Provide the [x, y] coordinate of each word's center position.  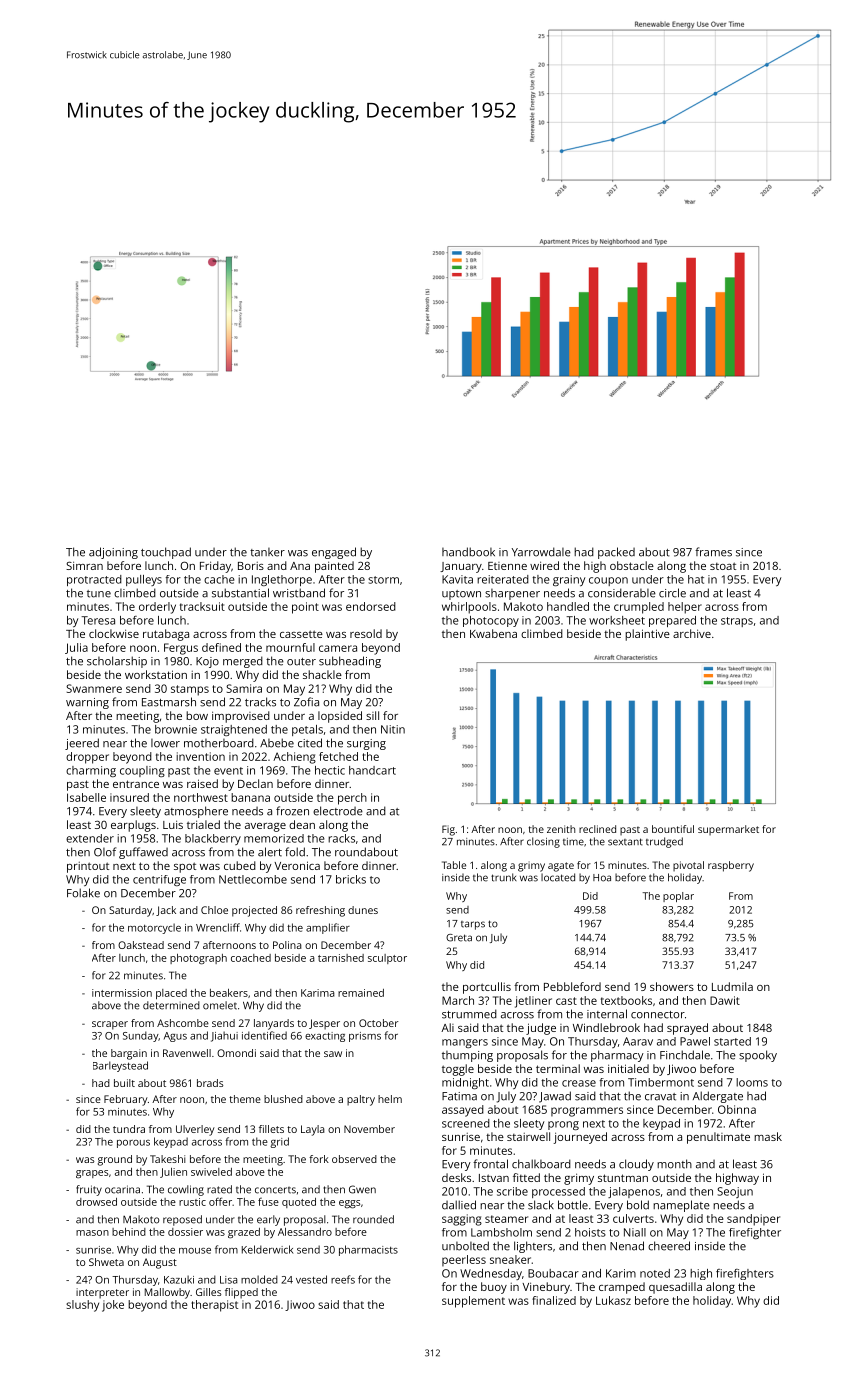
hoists [590, 1232]
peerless [464, 1260]
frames [713, 552]
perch [352, 799]
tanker [267, 552]
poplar [678, 897]
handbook [468, 552]
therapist [214, 1306]
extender [90, 838]
